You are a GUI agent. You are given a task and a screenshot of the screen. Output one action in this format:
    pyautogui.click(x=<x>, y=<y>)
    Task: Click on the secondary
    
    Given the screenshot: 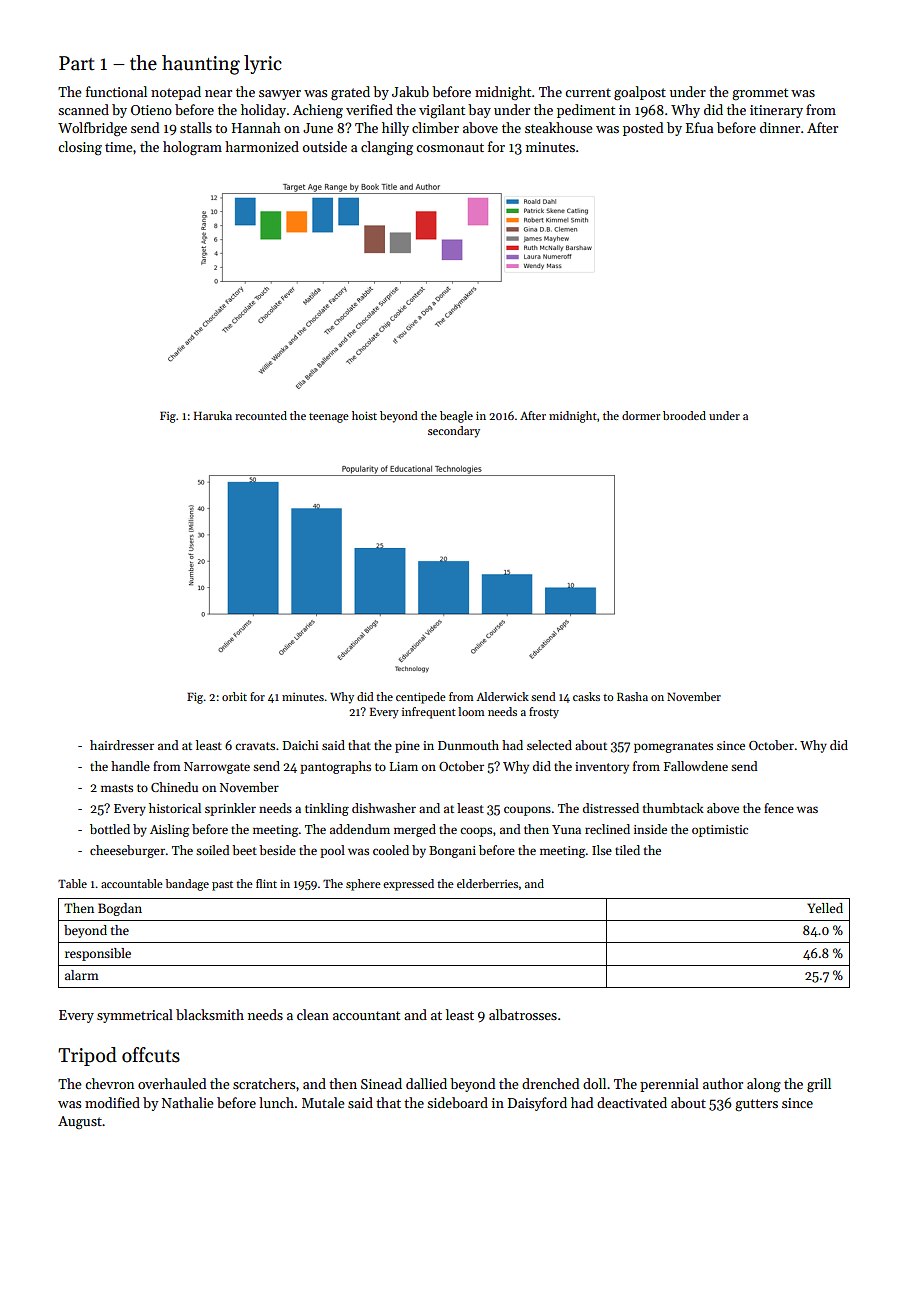 What is the action you would take?
    pyautogui.click(x=454, y=432)
